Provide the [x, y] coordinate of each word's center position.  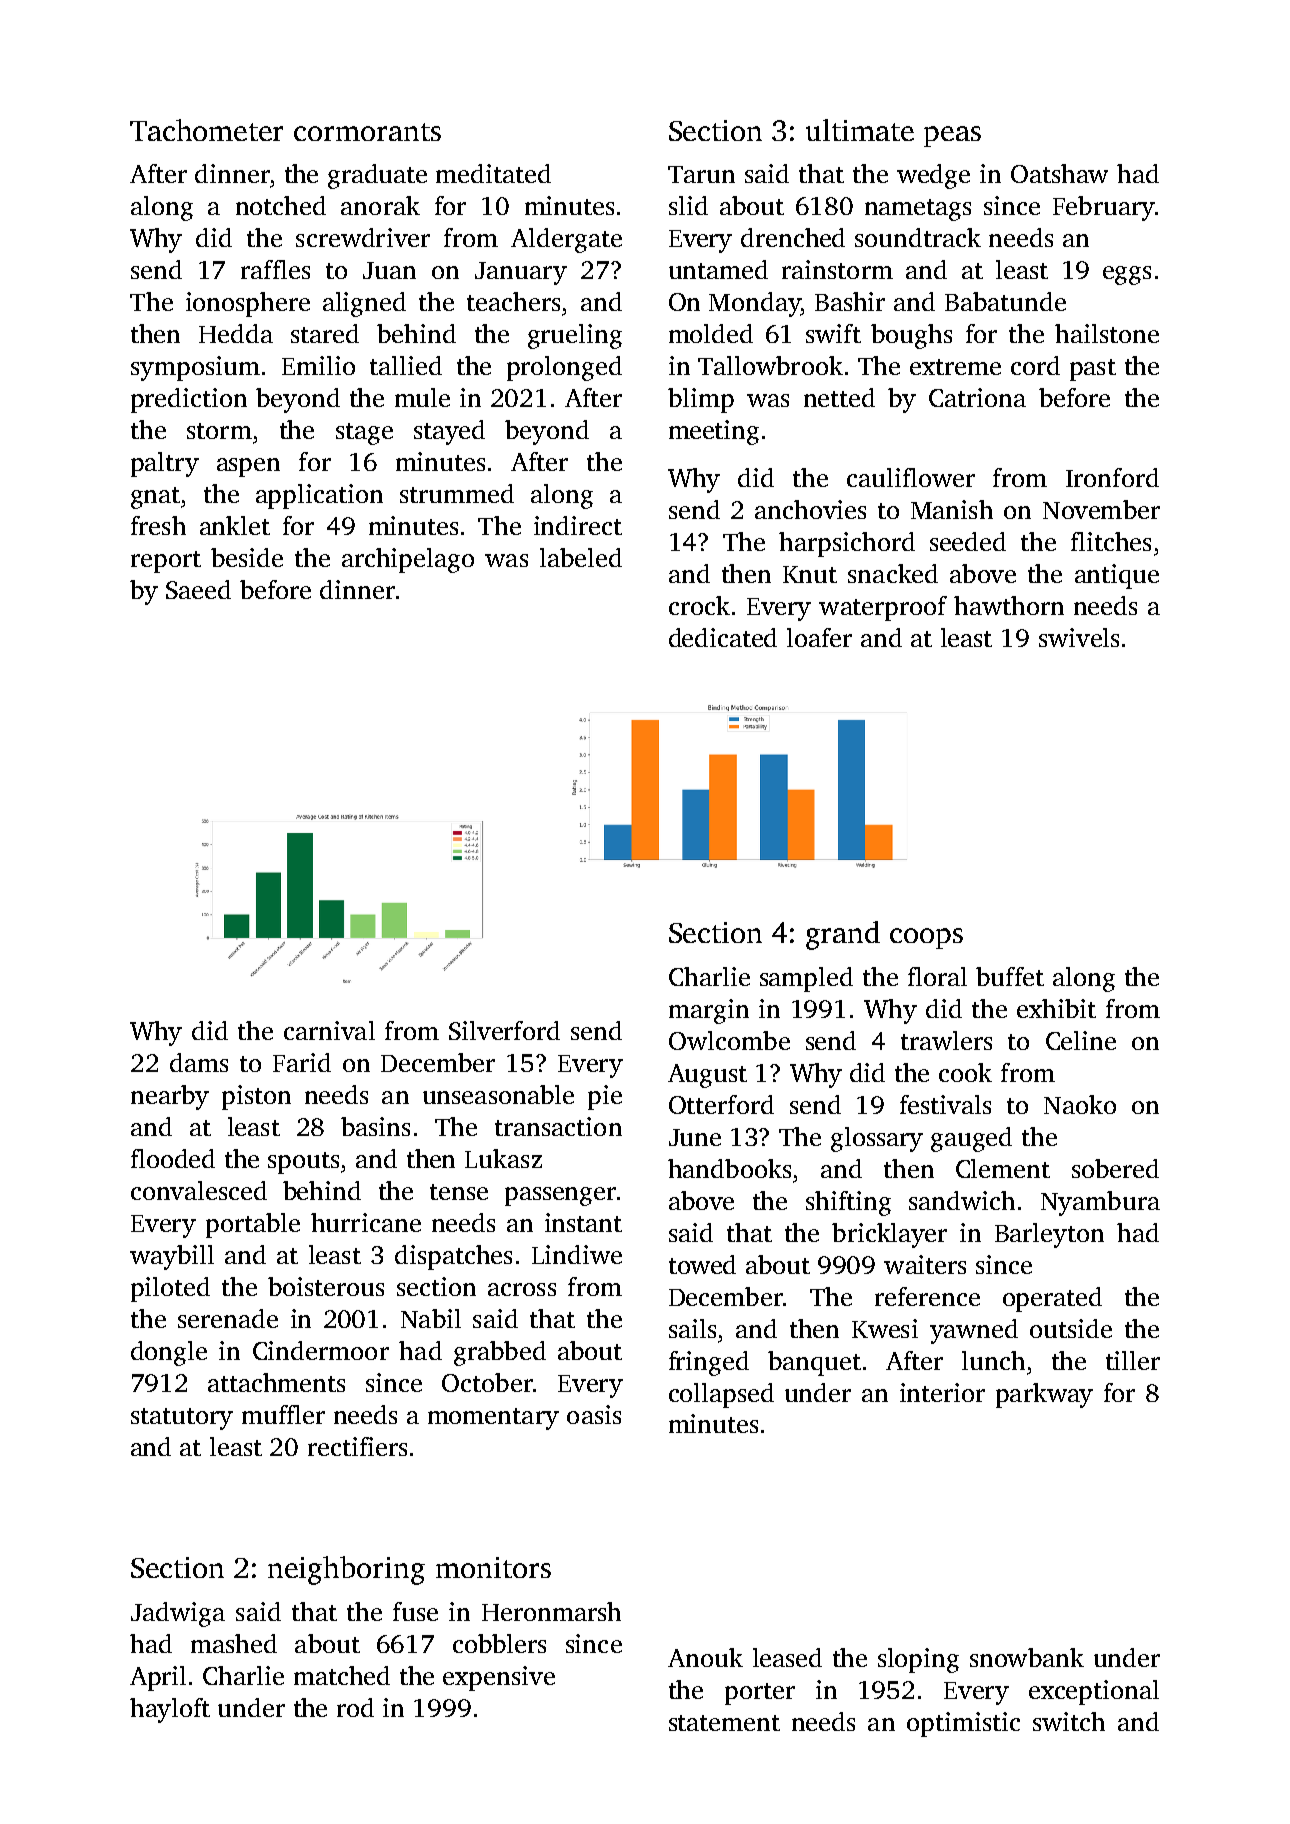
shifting [848, 1203]
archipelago [408, 560]
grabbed [500, 1353]
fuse [415, 1611]
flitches [1111, 541]
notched [281, 205]
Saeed [198, 589]
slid [688, 205]
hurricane [366, 1222]
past [1093, 370]
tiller [1133, 1360]
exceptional [1094, 1692]
